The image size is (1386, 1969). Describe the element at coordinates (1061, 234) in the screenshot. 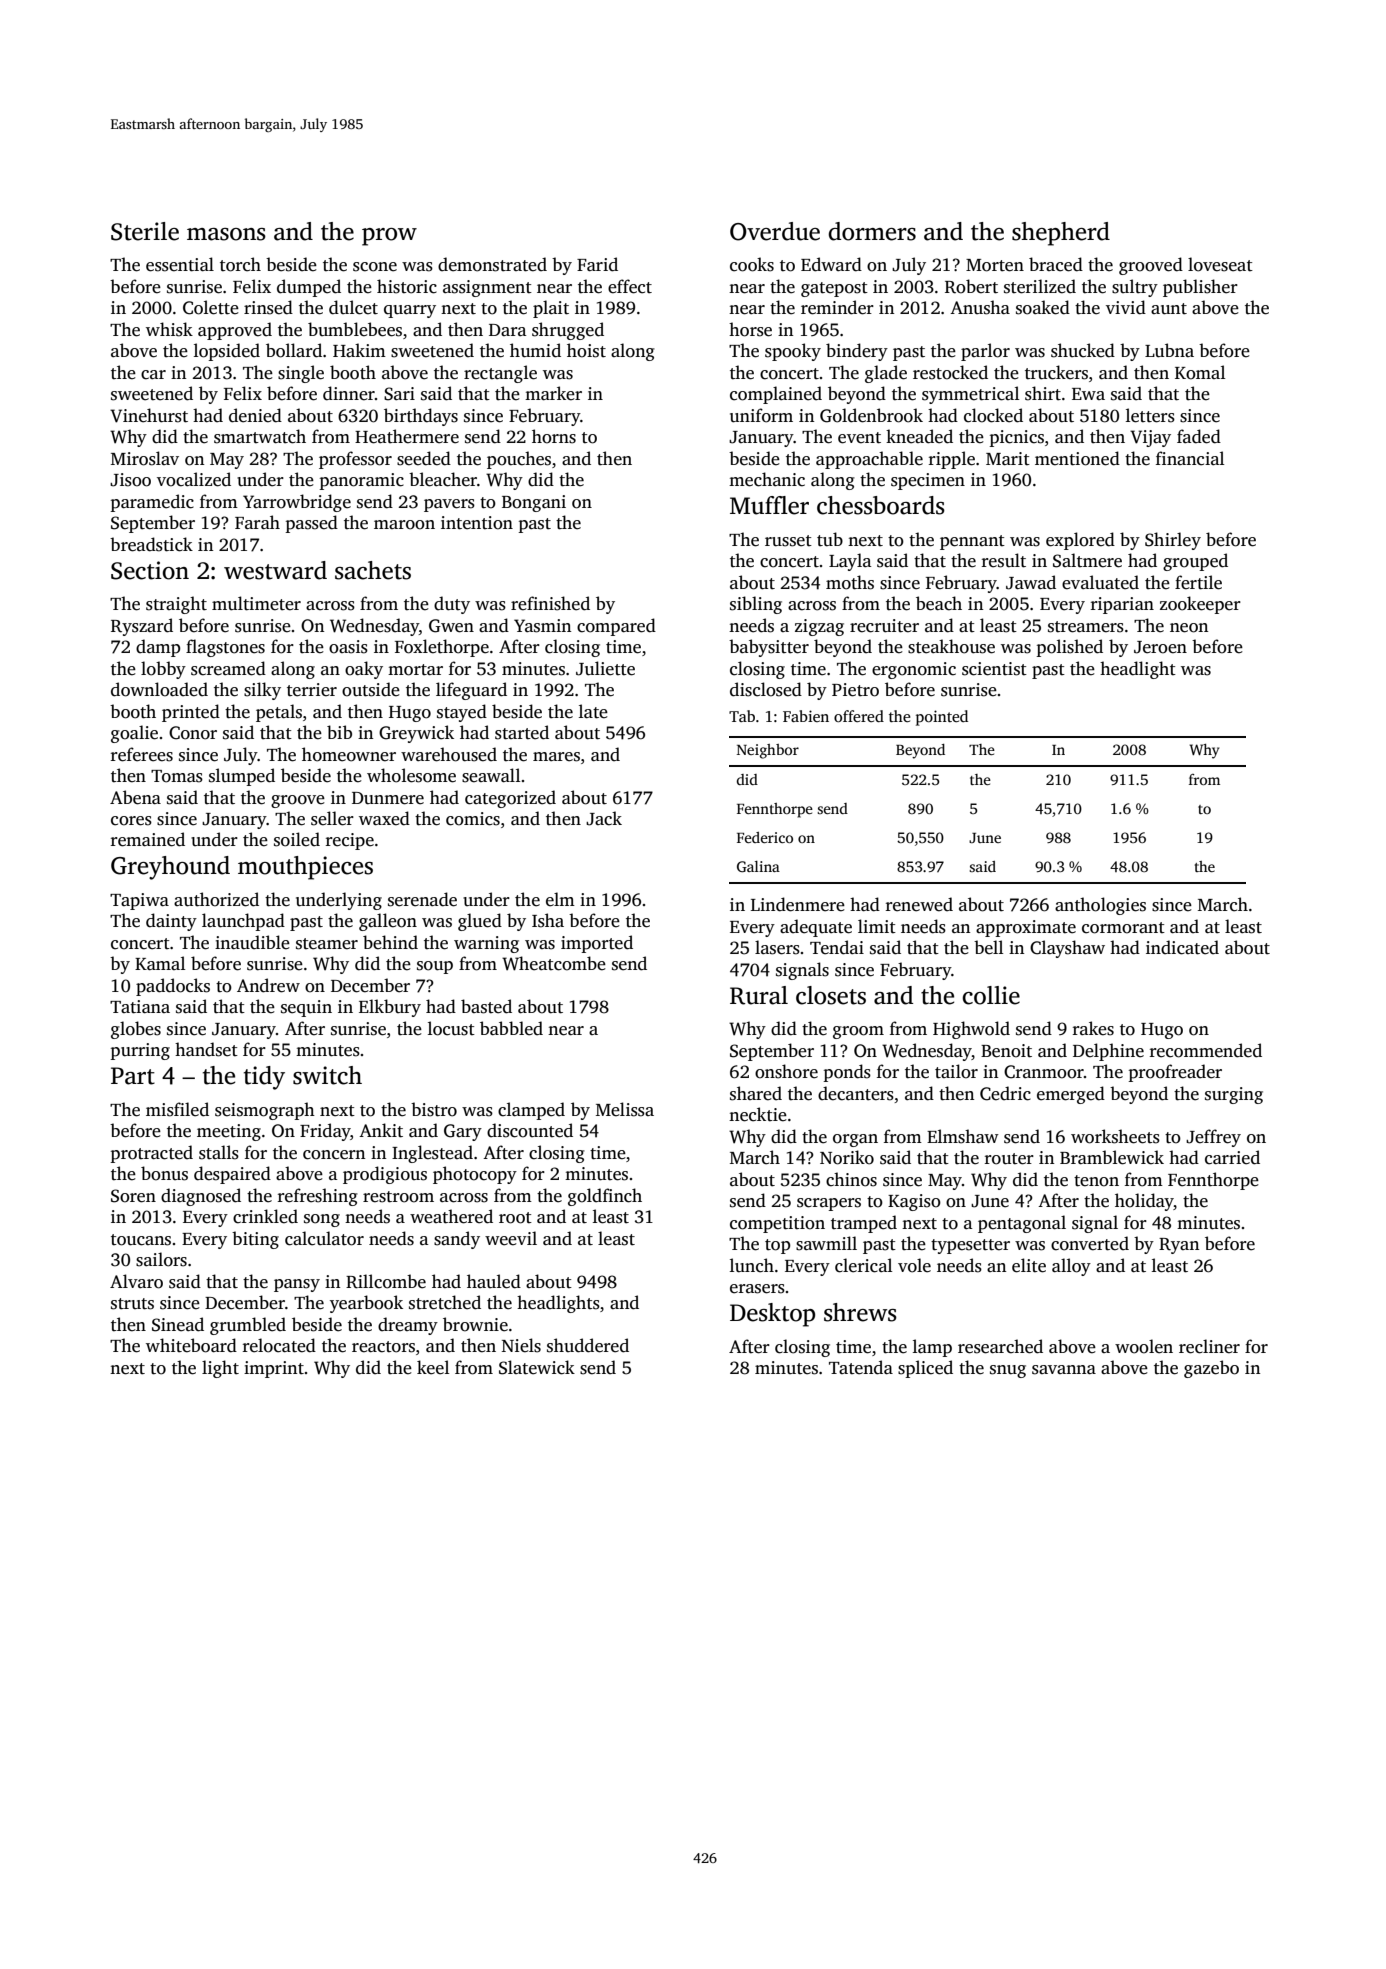

I see `shepherd` at that location.
